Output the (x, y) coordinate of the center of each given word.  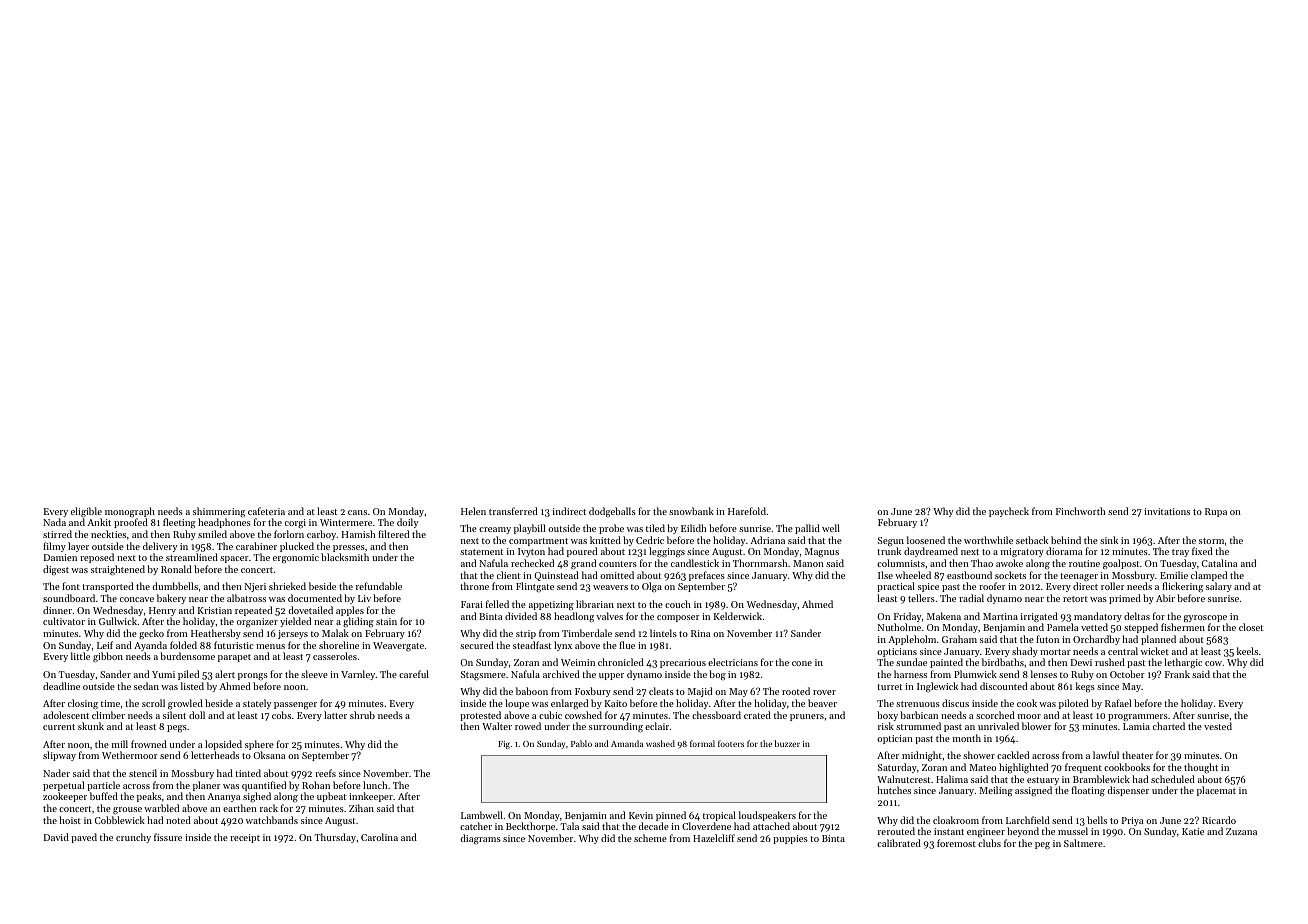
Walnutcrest (903, 779)
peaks (149, 797)
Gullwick (118, 621)
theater (1137, 755)
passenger (295, 705)
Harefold (747, 511)
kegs (1085, 687)
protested (480, 716)
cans (357, 512)
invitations (1167, 511)
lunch (375, 785)
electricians (733, 662)
